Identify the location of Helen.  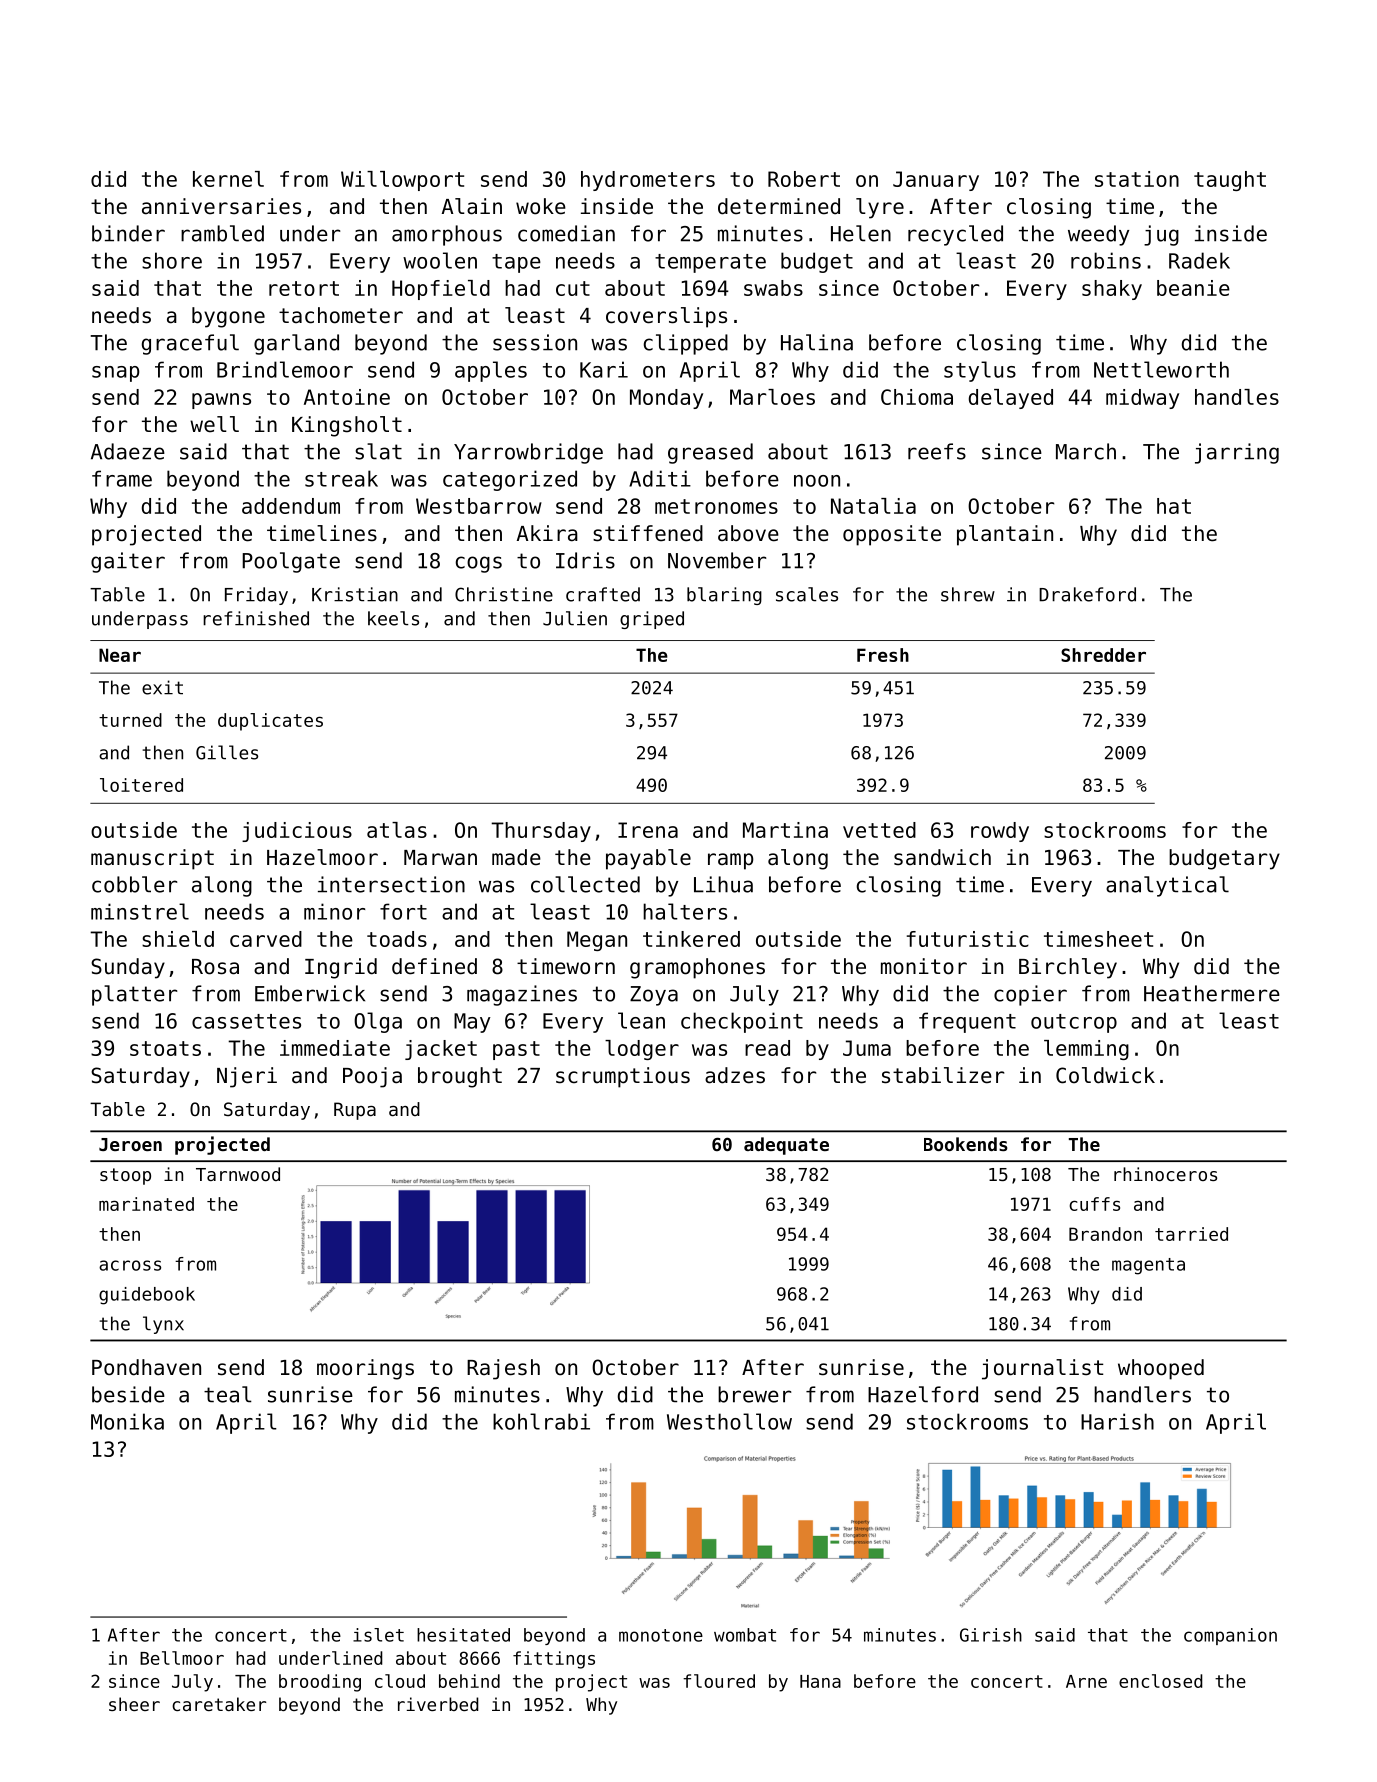
(861, 233).
